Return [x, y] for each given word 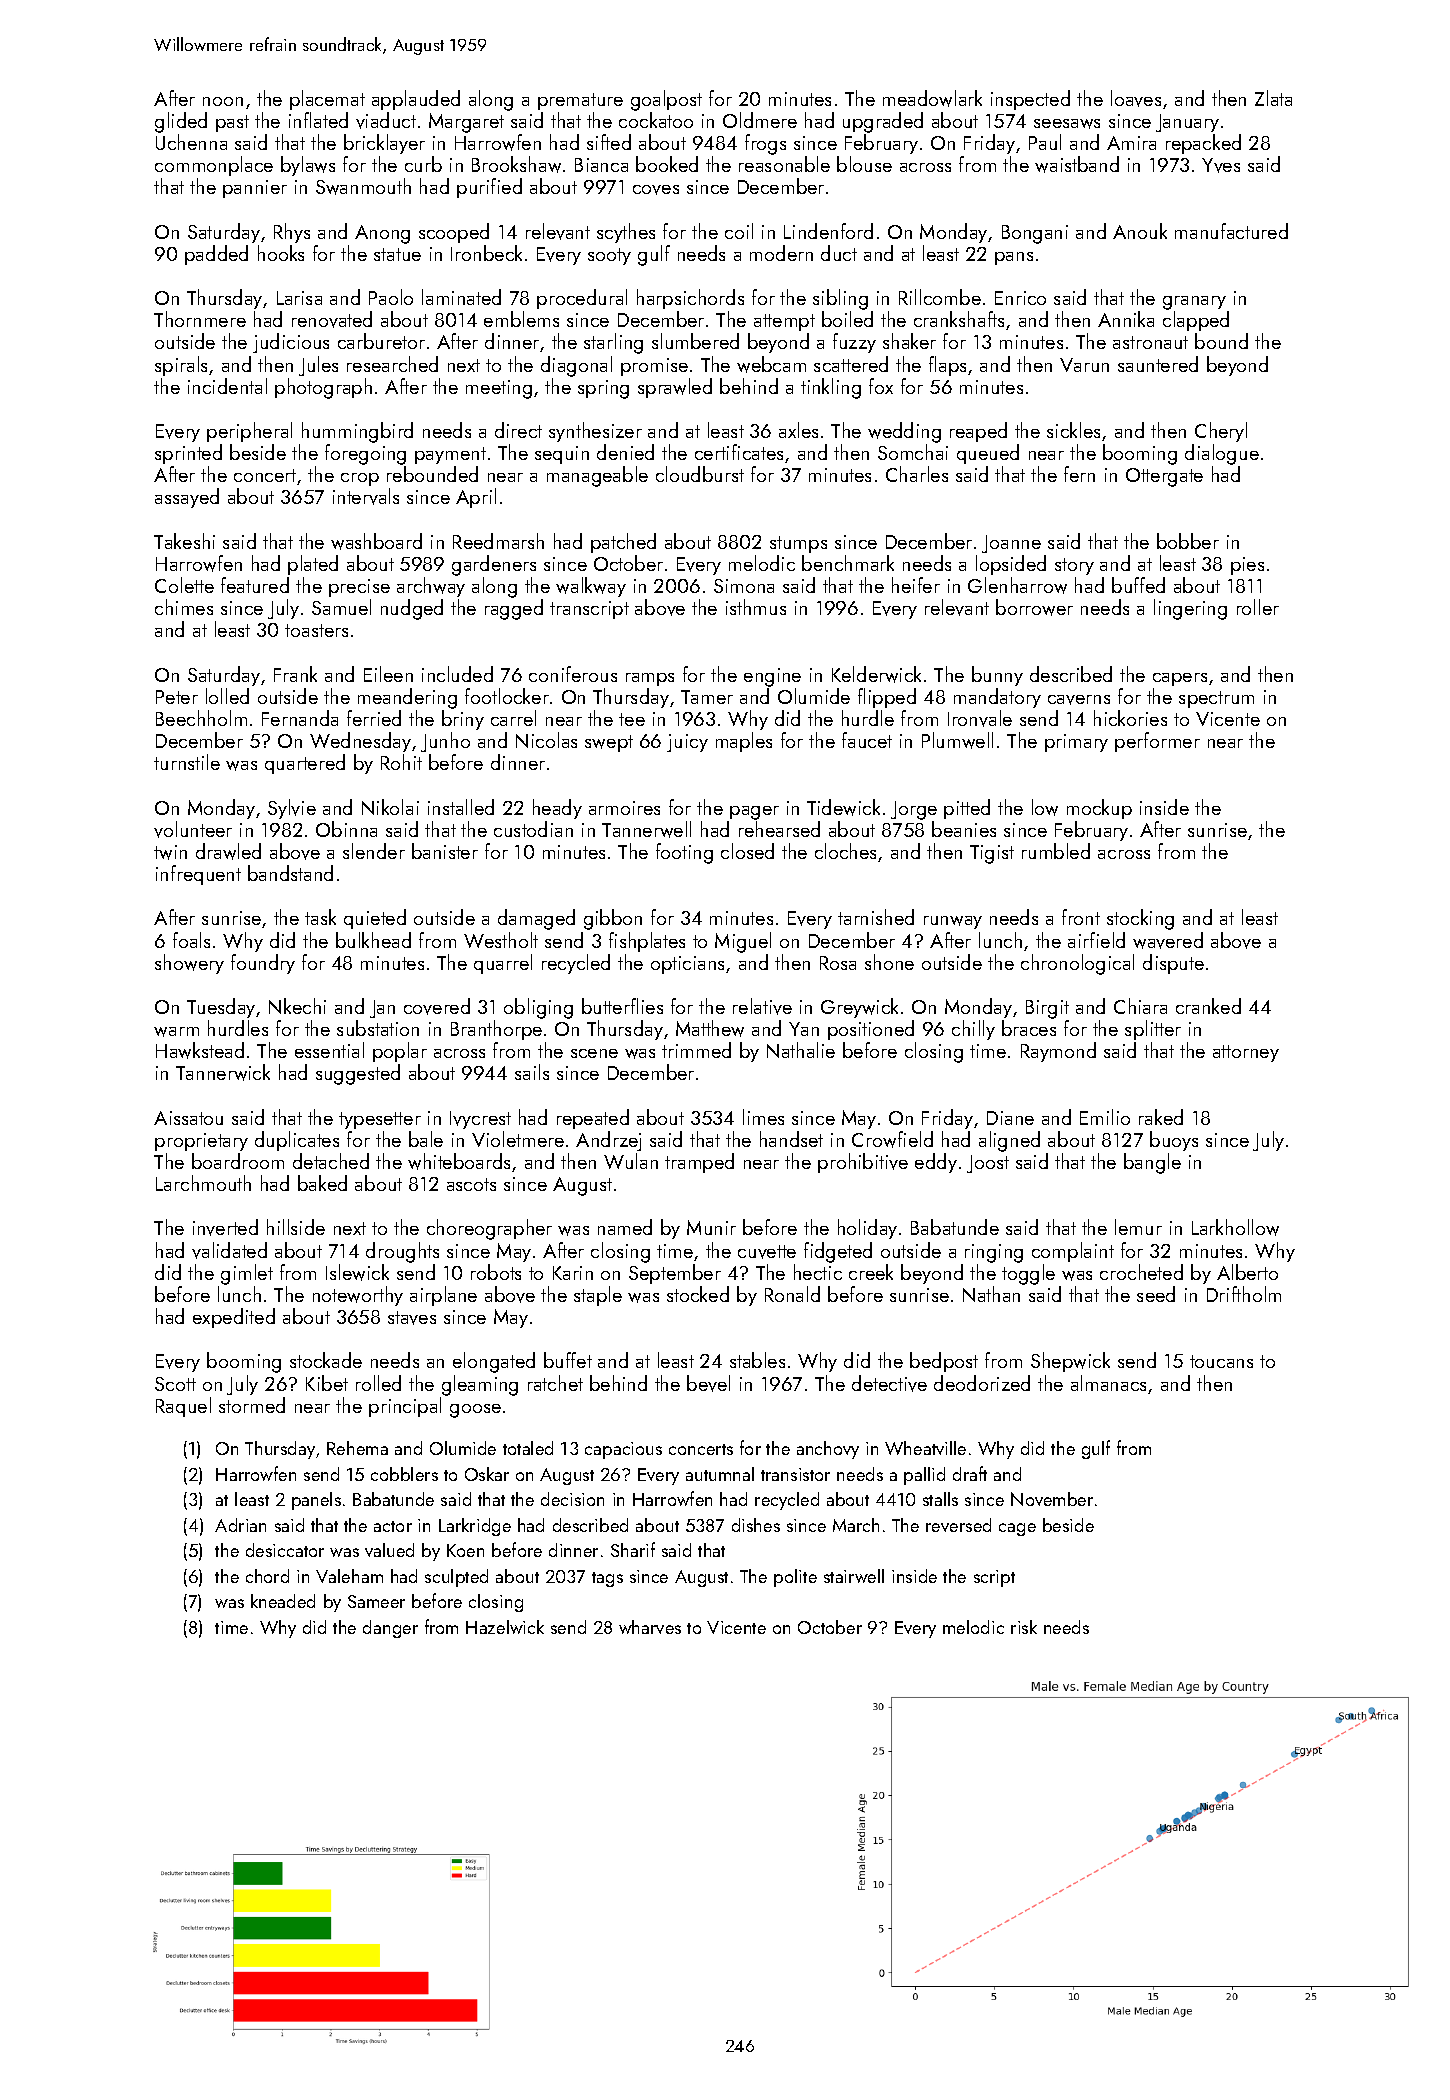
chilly [973, 1030]
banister [445, 851]
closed [747, 851]
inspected [1030, 100]
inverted [225, 1227]
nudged [412, 609]
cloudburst [700, 474]
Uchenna [191, 142]
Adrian [240, 1525]
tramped [699, 1163]
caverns [1079, 700]
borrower [1034, 607]
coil [739, 231]
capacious [623, 1450]
